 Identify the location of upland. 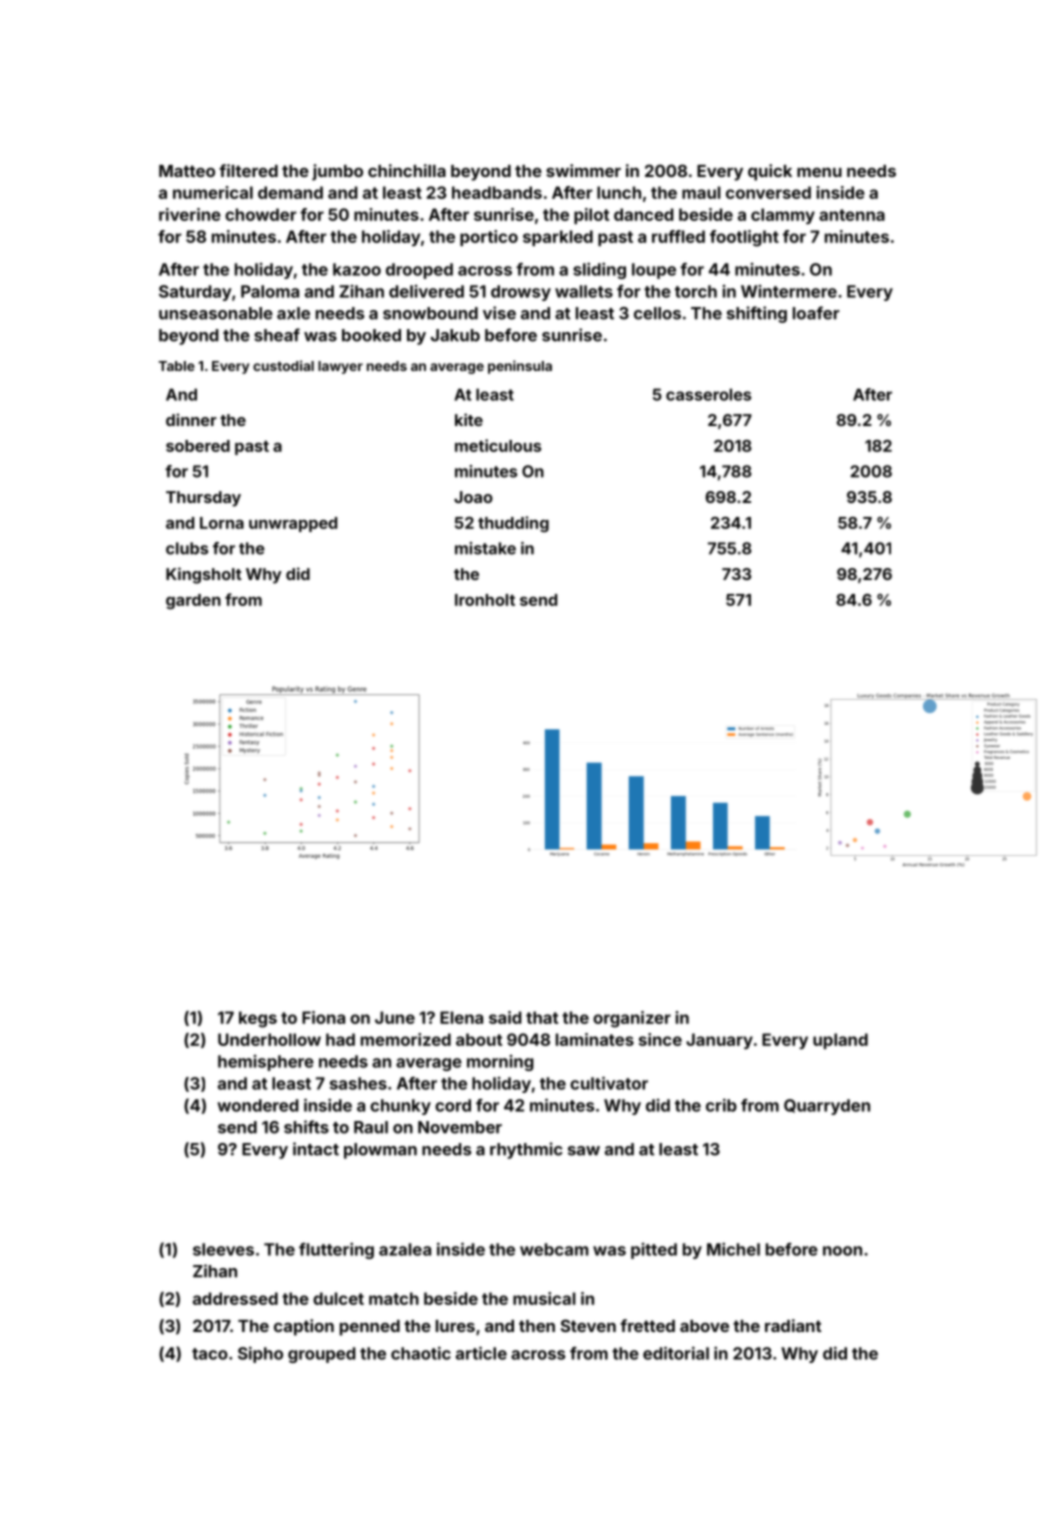
(840, 1041).
